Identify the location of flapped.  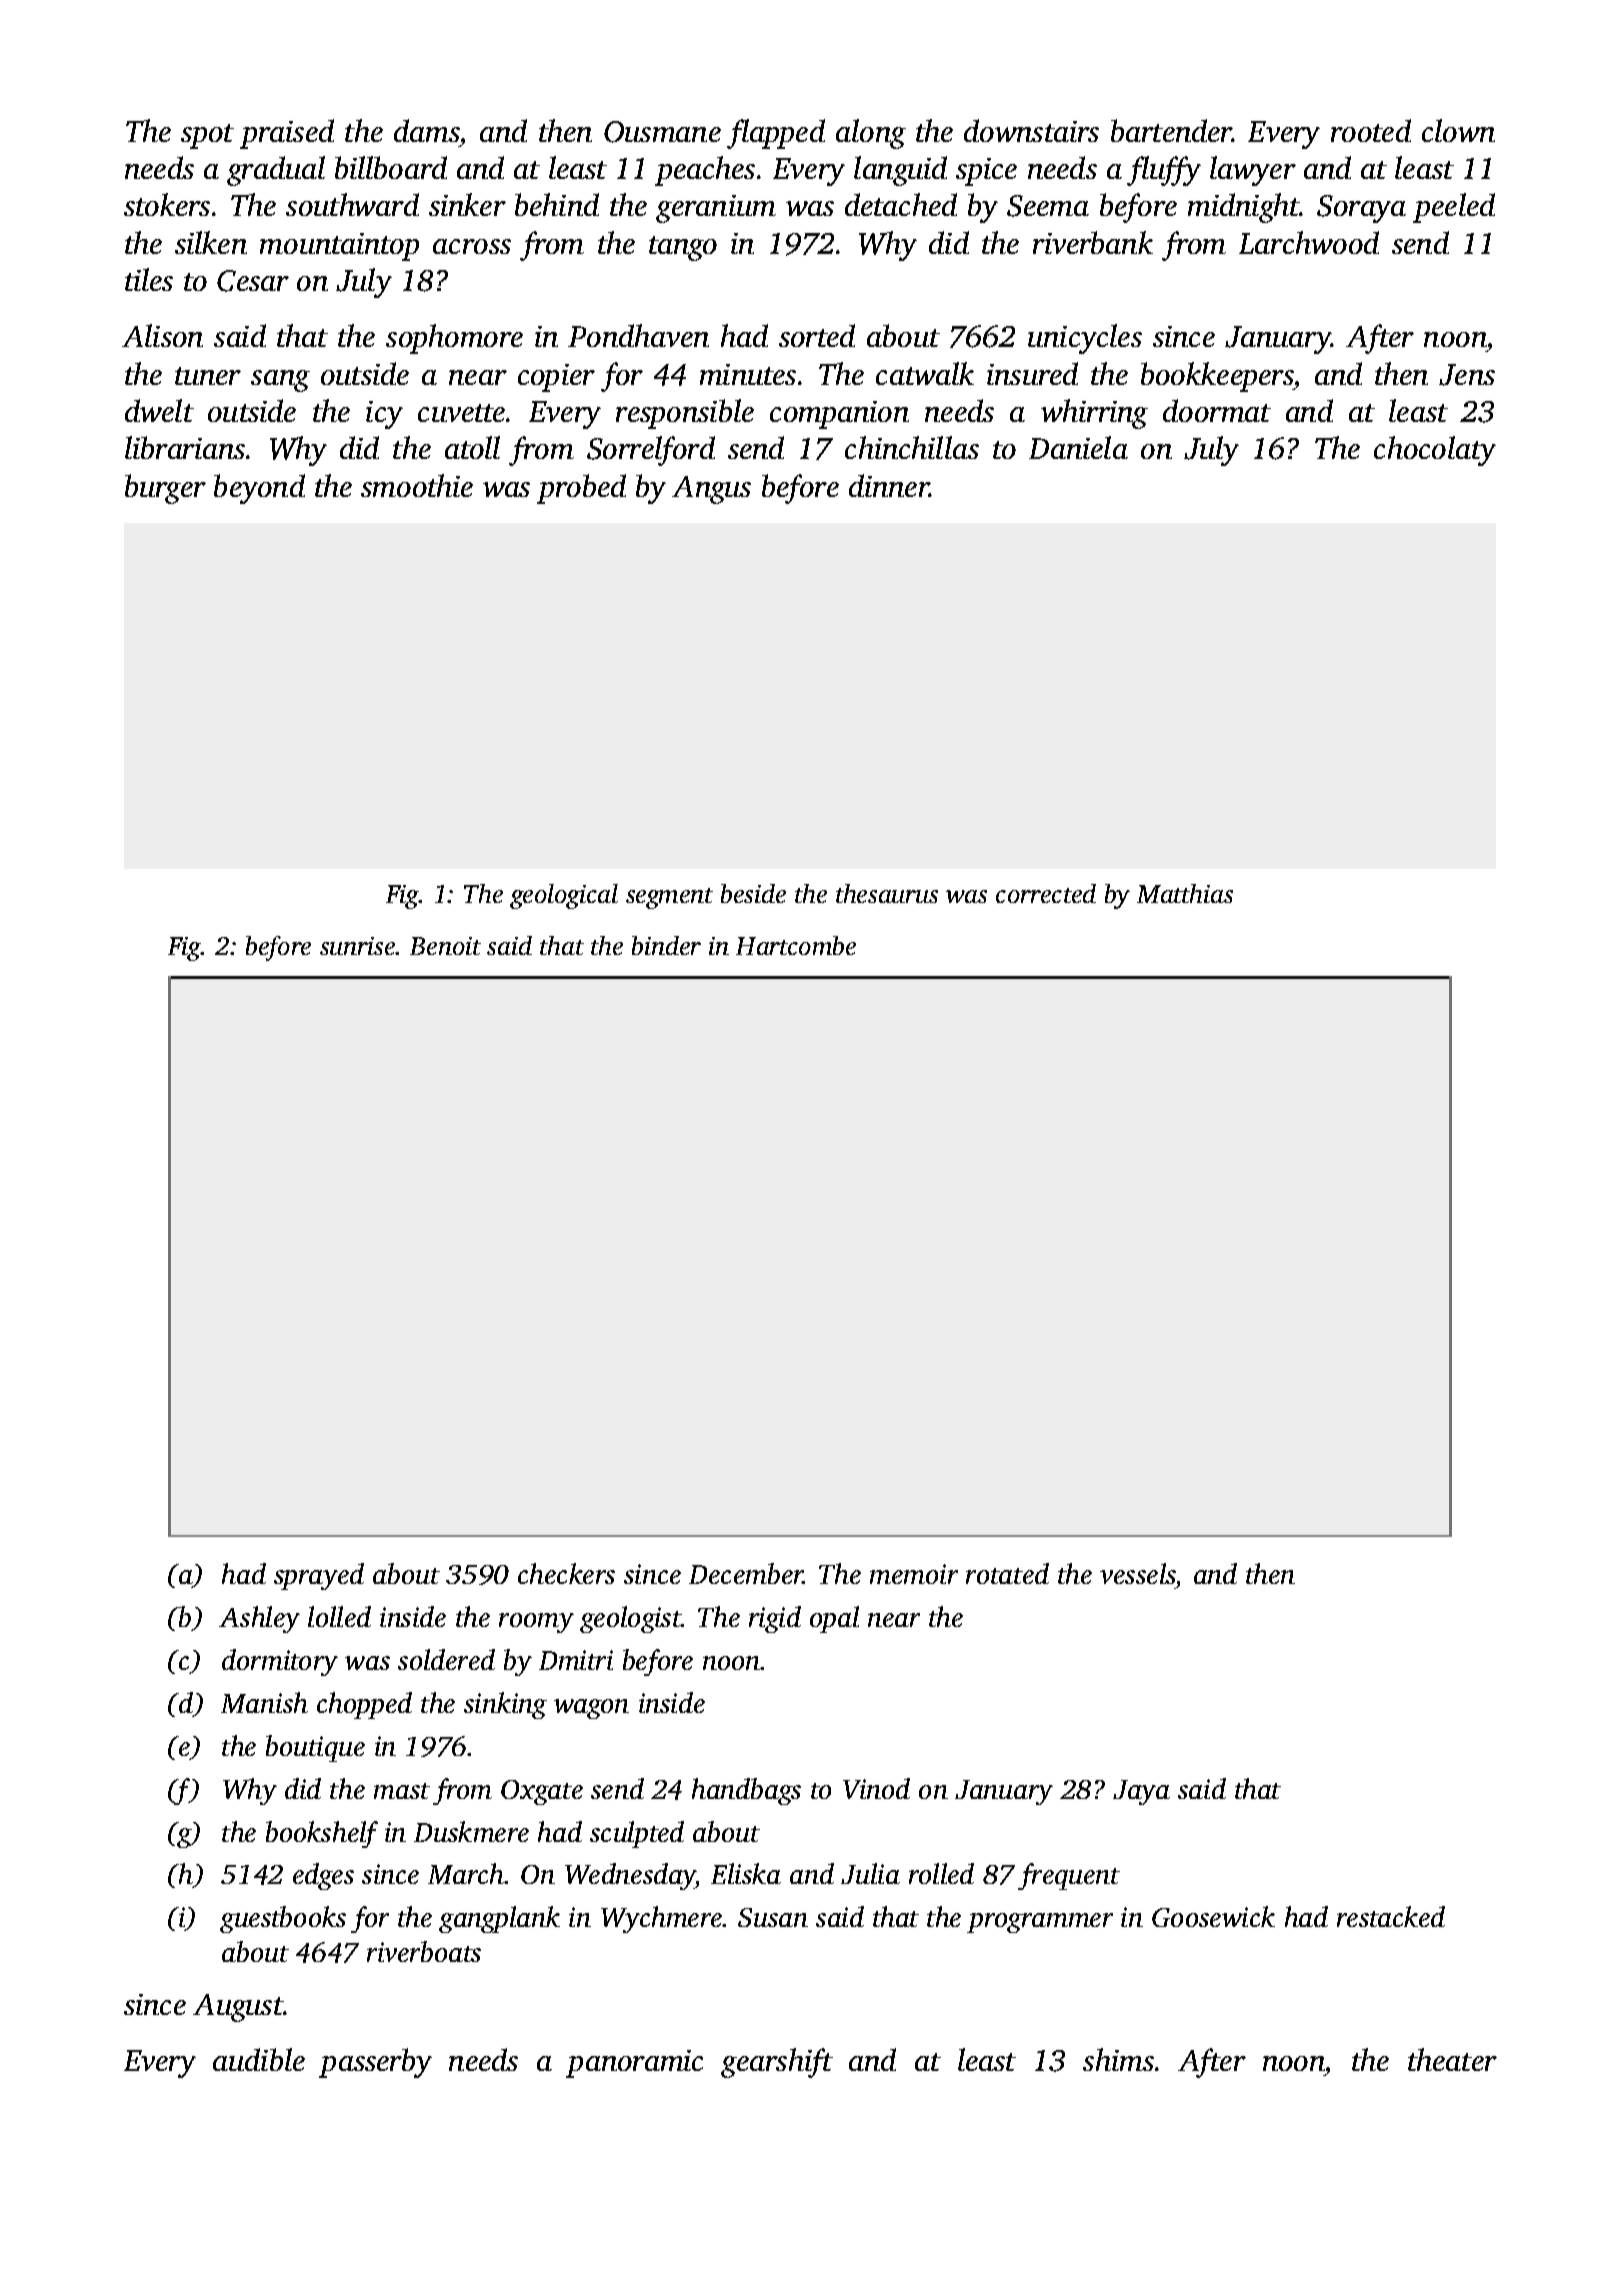
(776, 134).
